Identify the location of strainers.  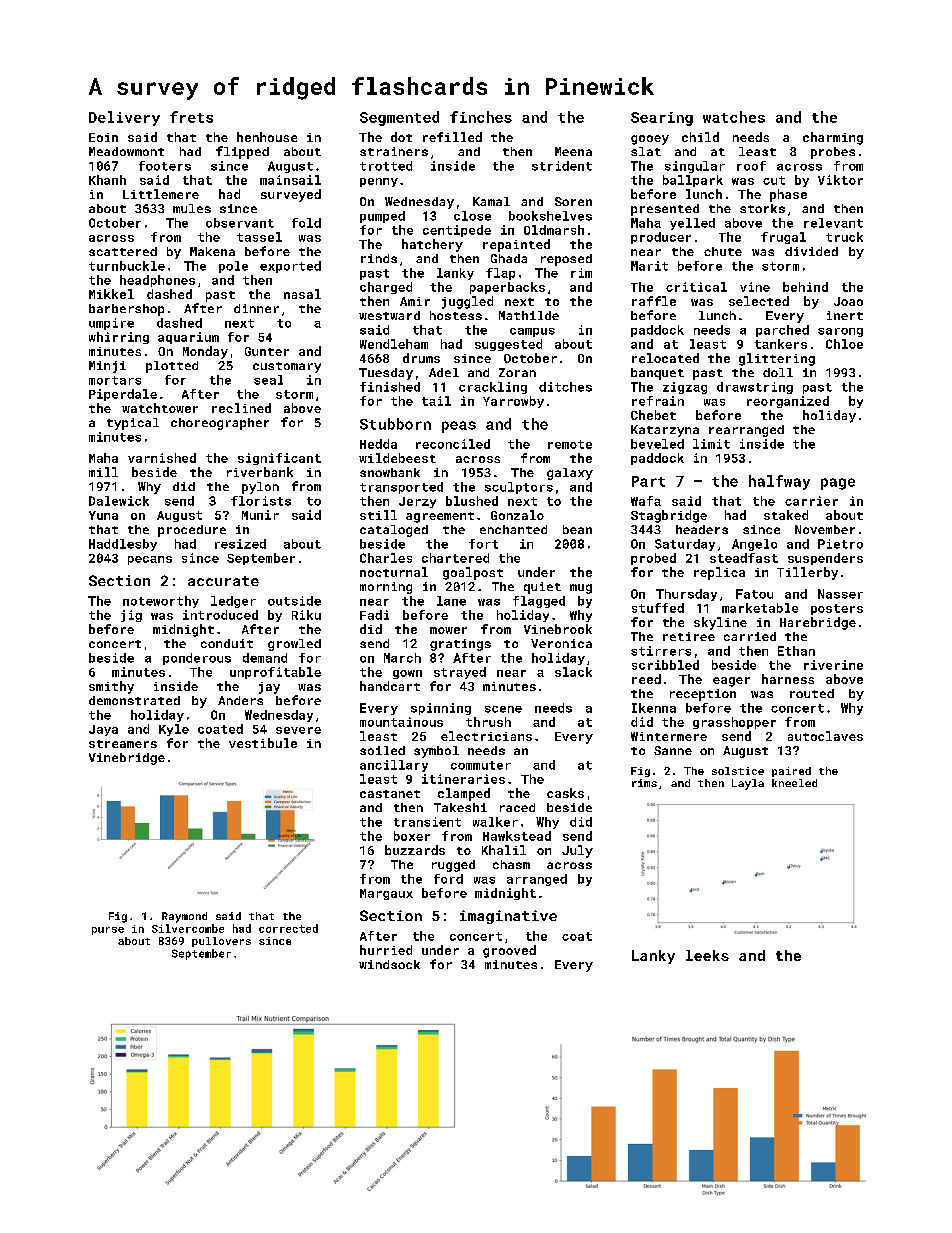
(394, 151).
